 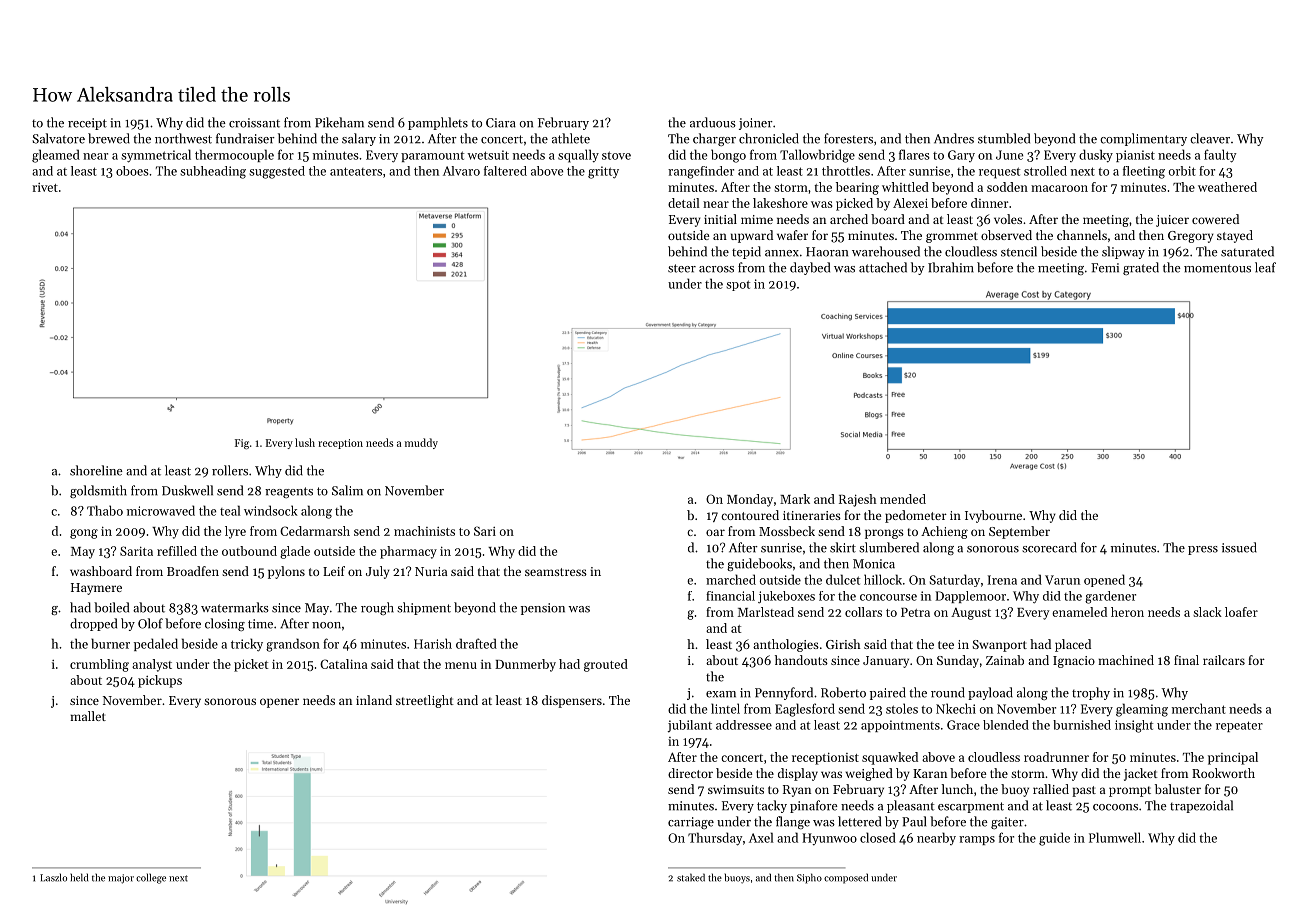 I want to click on mallet, so click(x=88, y=716).
